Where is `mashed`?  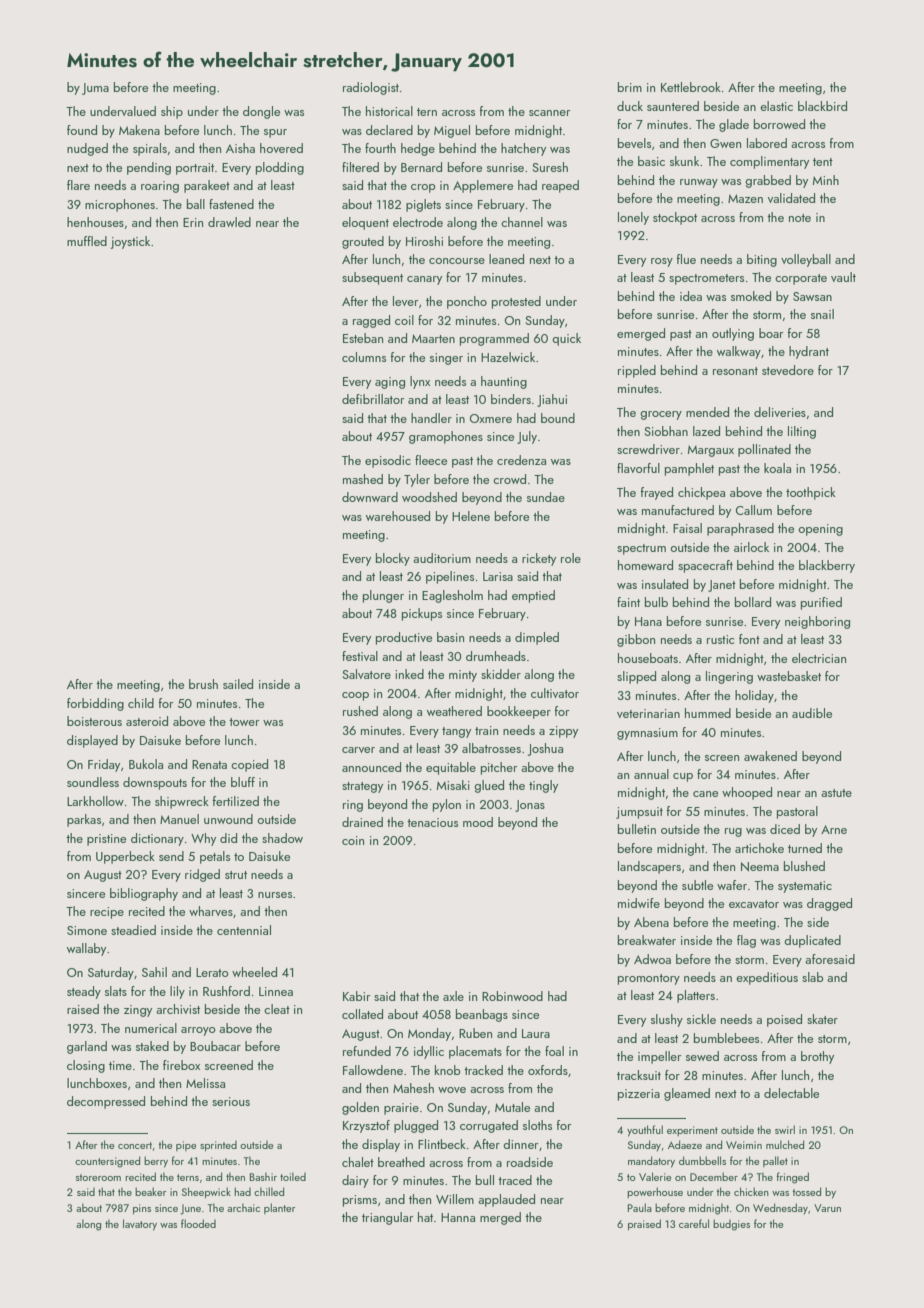
mashed is located at coordinates (363, 479).
